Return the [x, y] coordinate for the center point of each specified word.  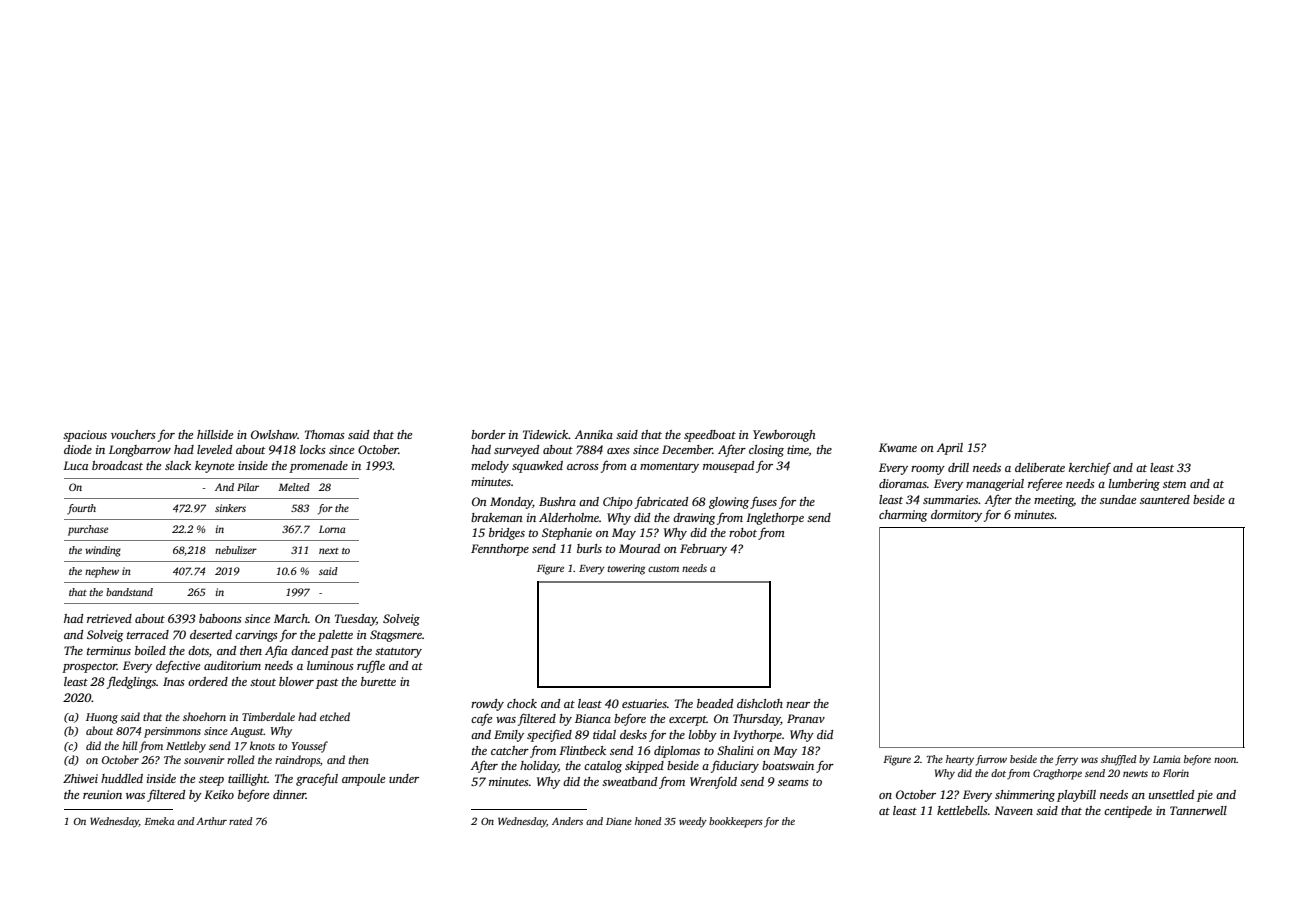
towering [626, 569]
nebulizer [236, 550]
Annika [594, 434]
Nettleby [186, 747]
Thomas [325, 434]
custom [663, 569]
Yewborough [784, 436]
